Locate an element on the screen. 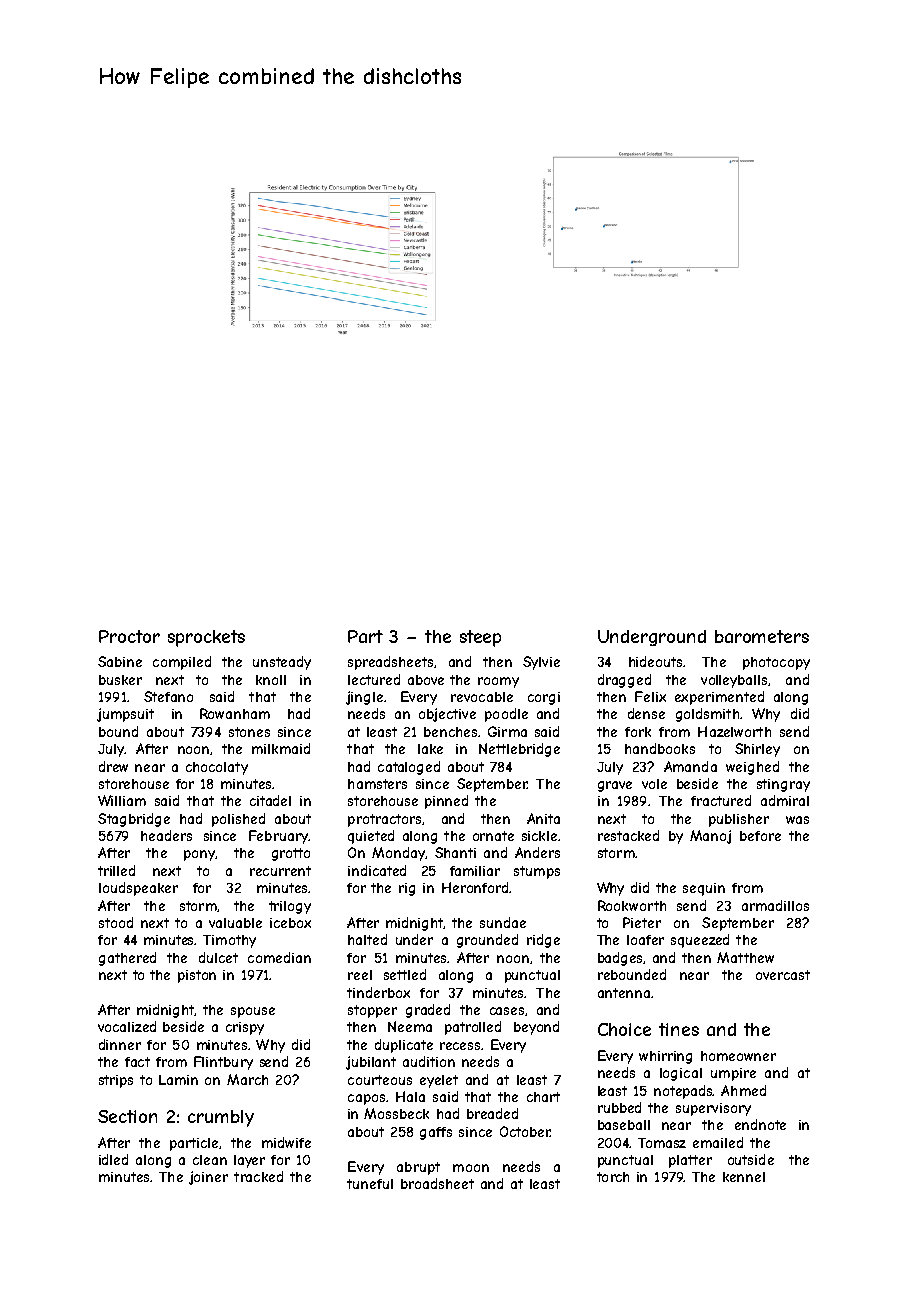 The height and width of the screenshot is (1316, 908). before is located at coordinates (760, 836).
